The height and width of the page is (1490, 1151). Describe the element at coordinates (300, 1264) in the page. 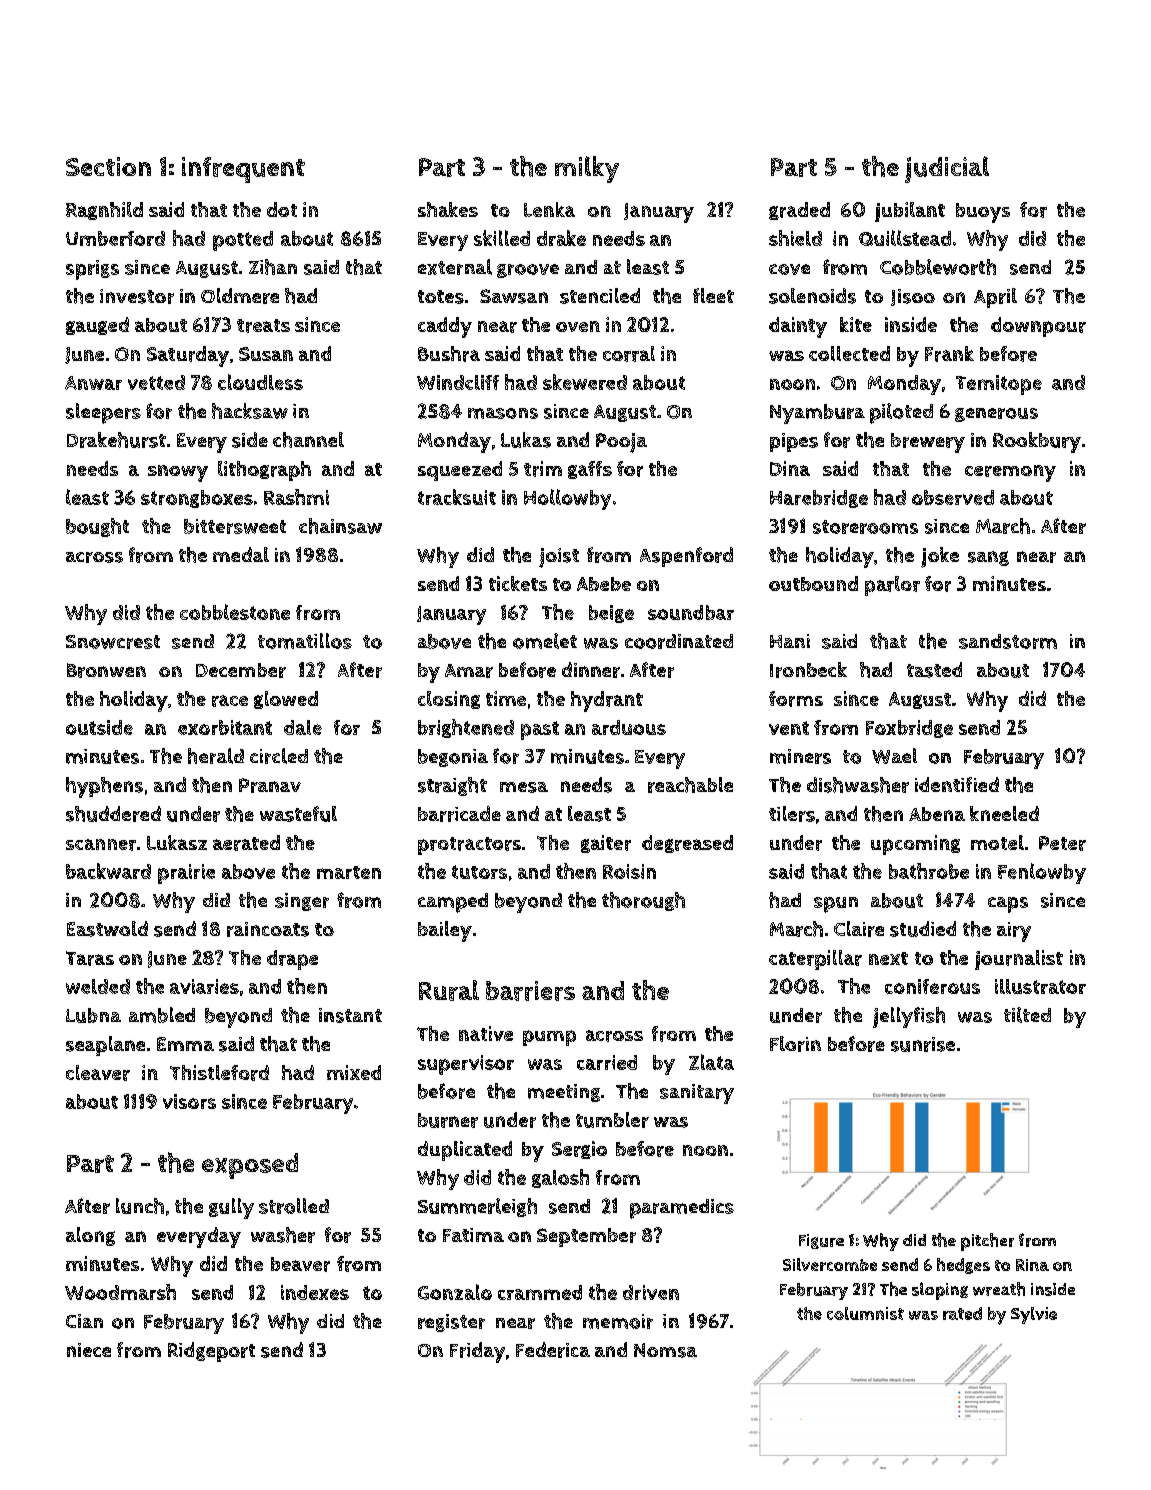

I see `beaver` at that location.
